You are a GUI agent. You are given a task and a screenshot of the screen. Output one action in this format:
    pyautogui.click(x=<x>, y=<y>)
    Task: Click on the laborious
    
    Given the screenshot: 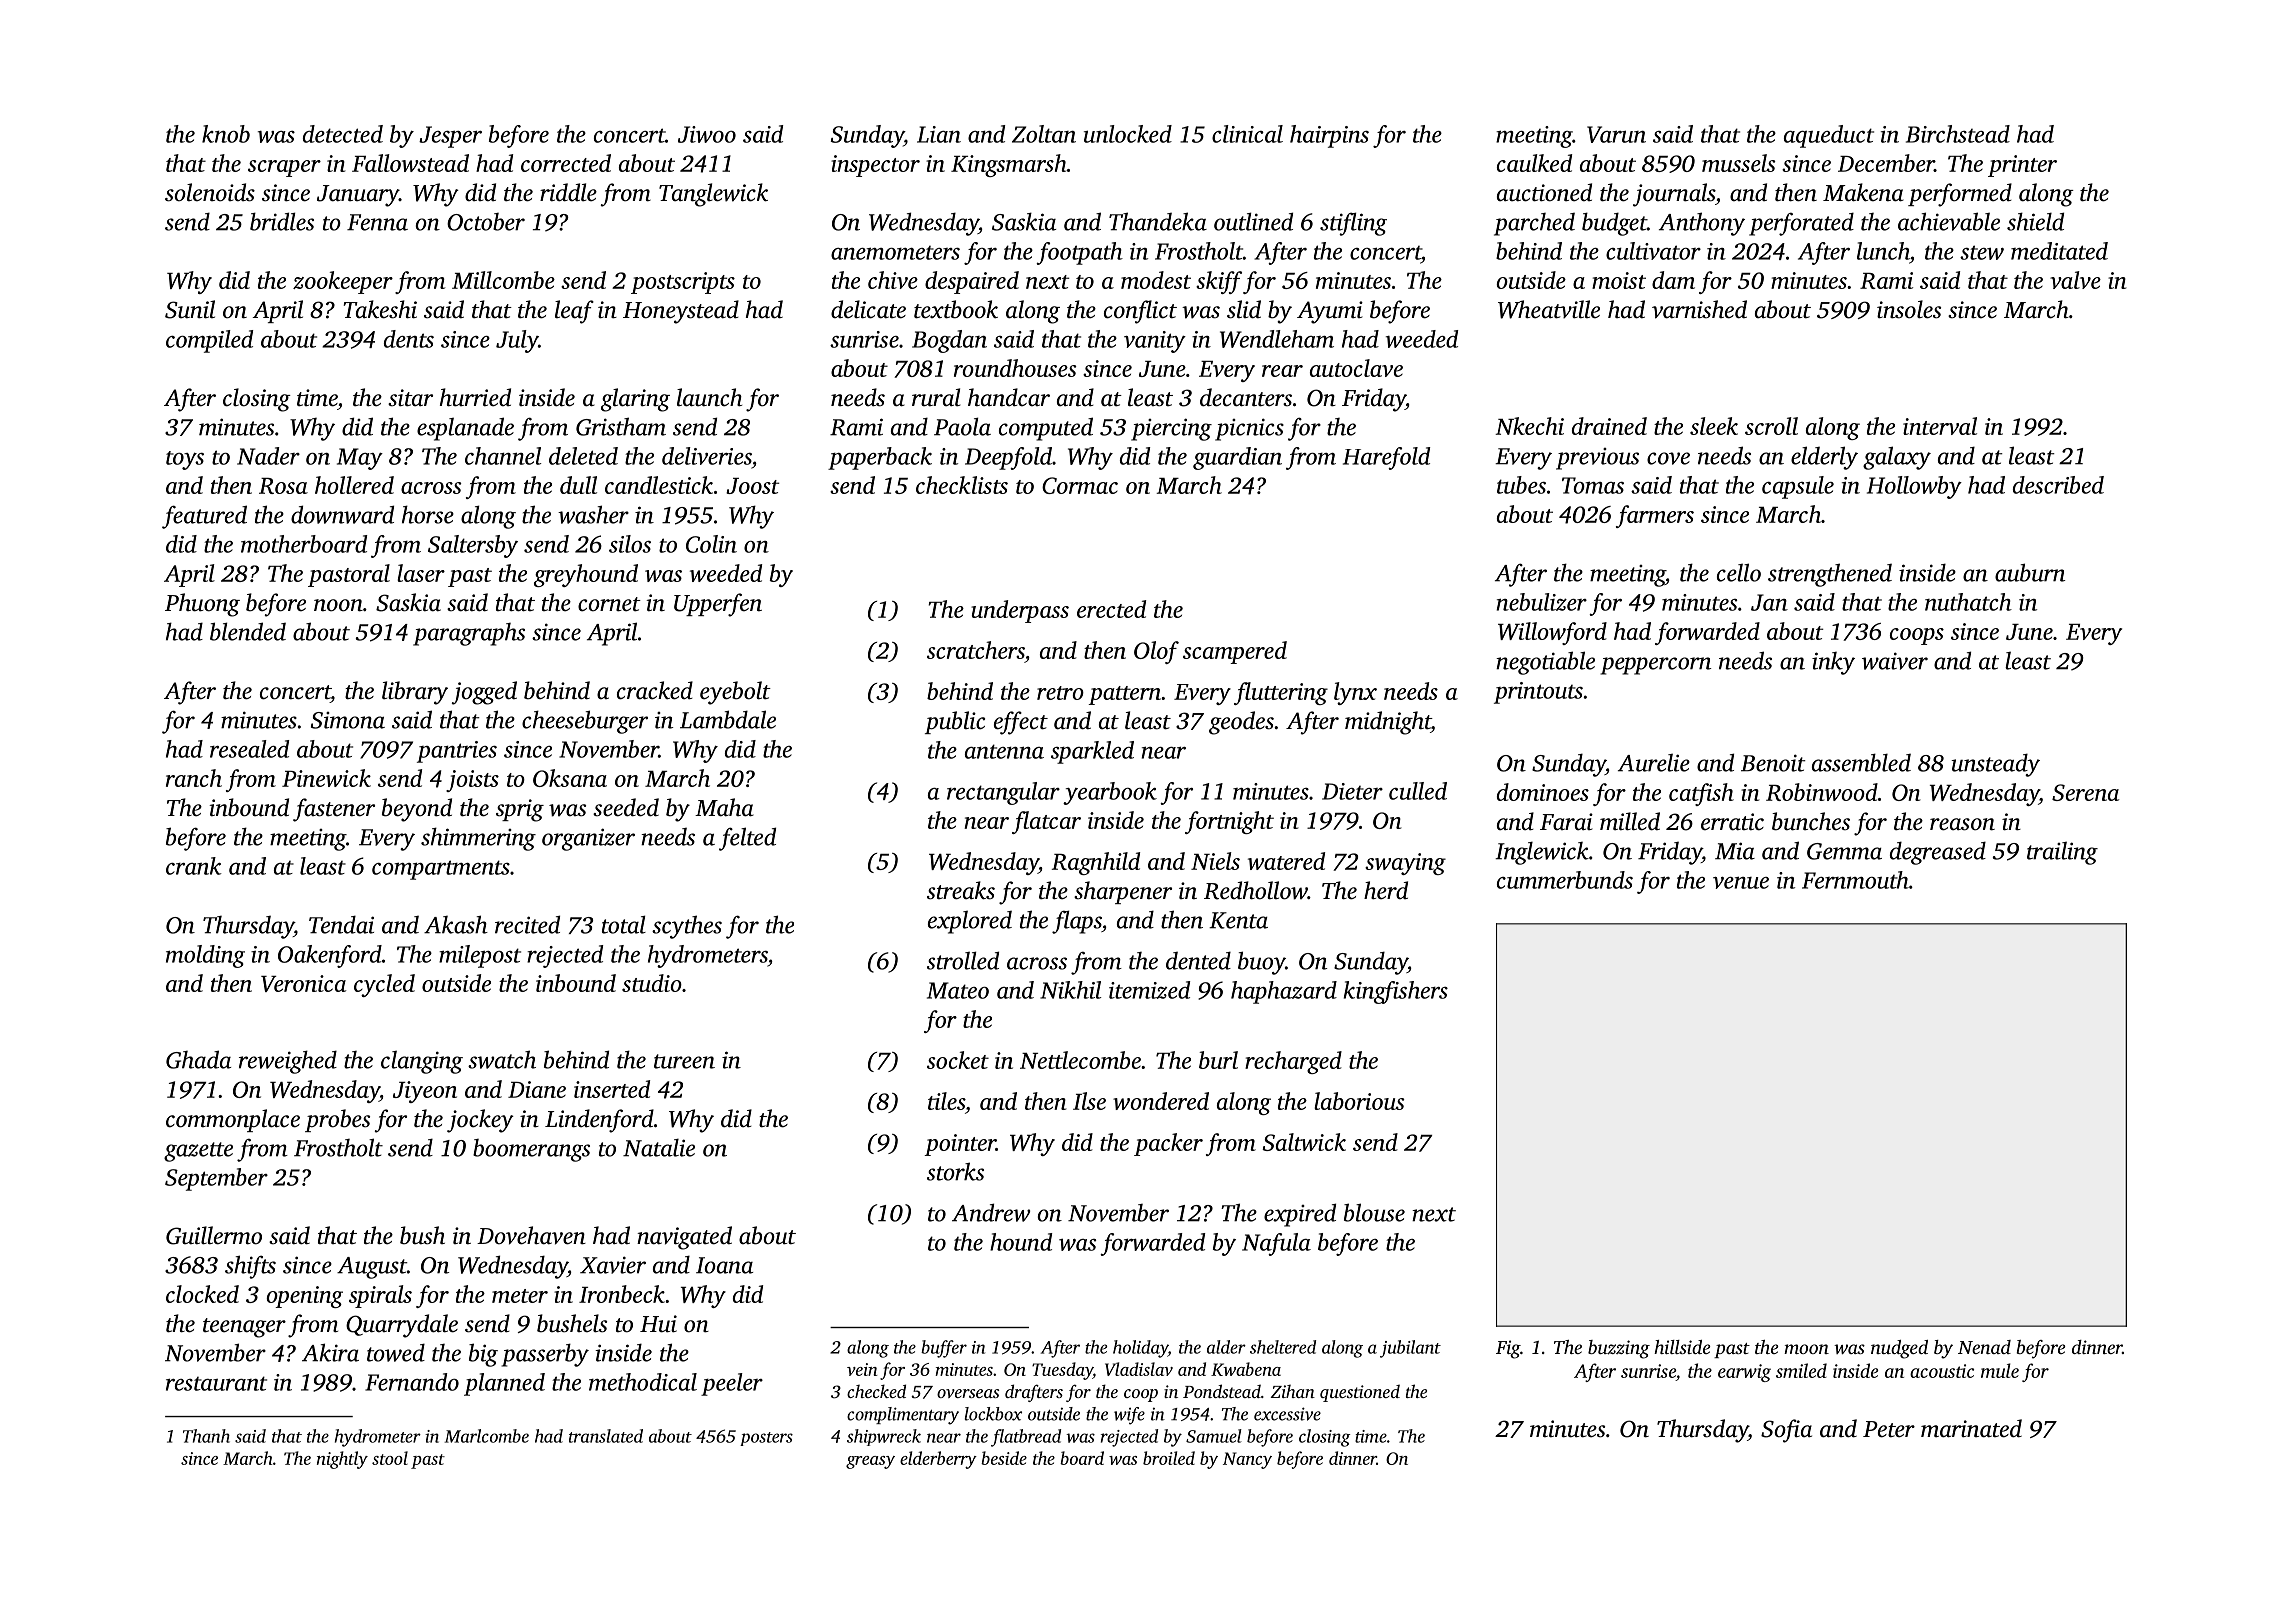 What is the action you would take?
    pyautogui.click(x=1359, y=1101)
